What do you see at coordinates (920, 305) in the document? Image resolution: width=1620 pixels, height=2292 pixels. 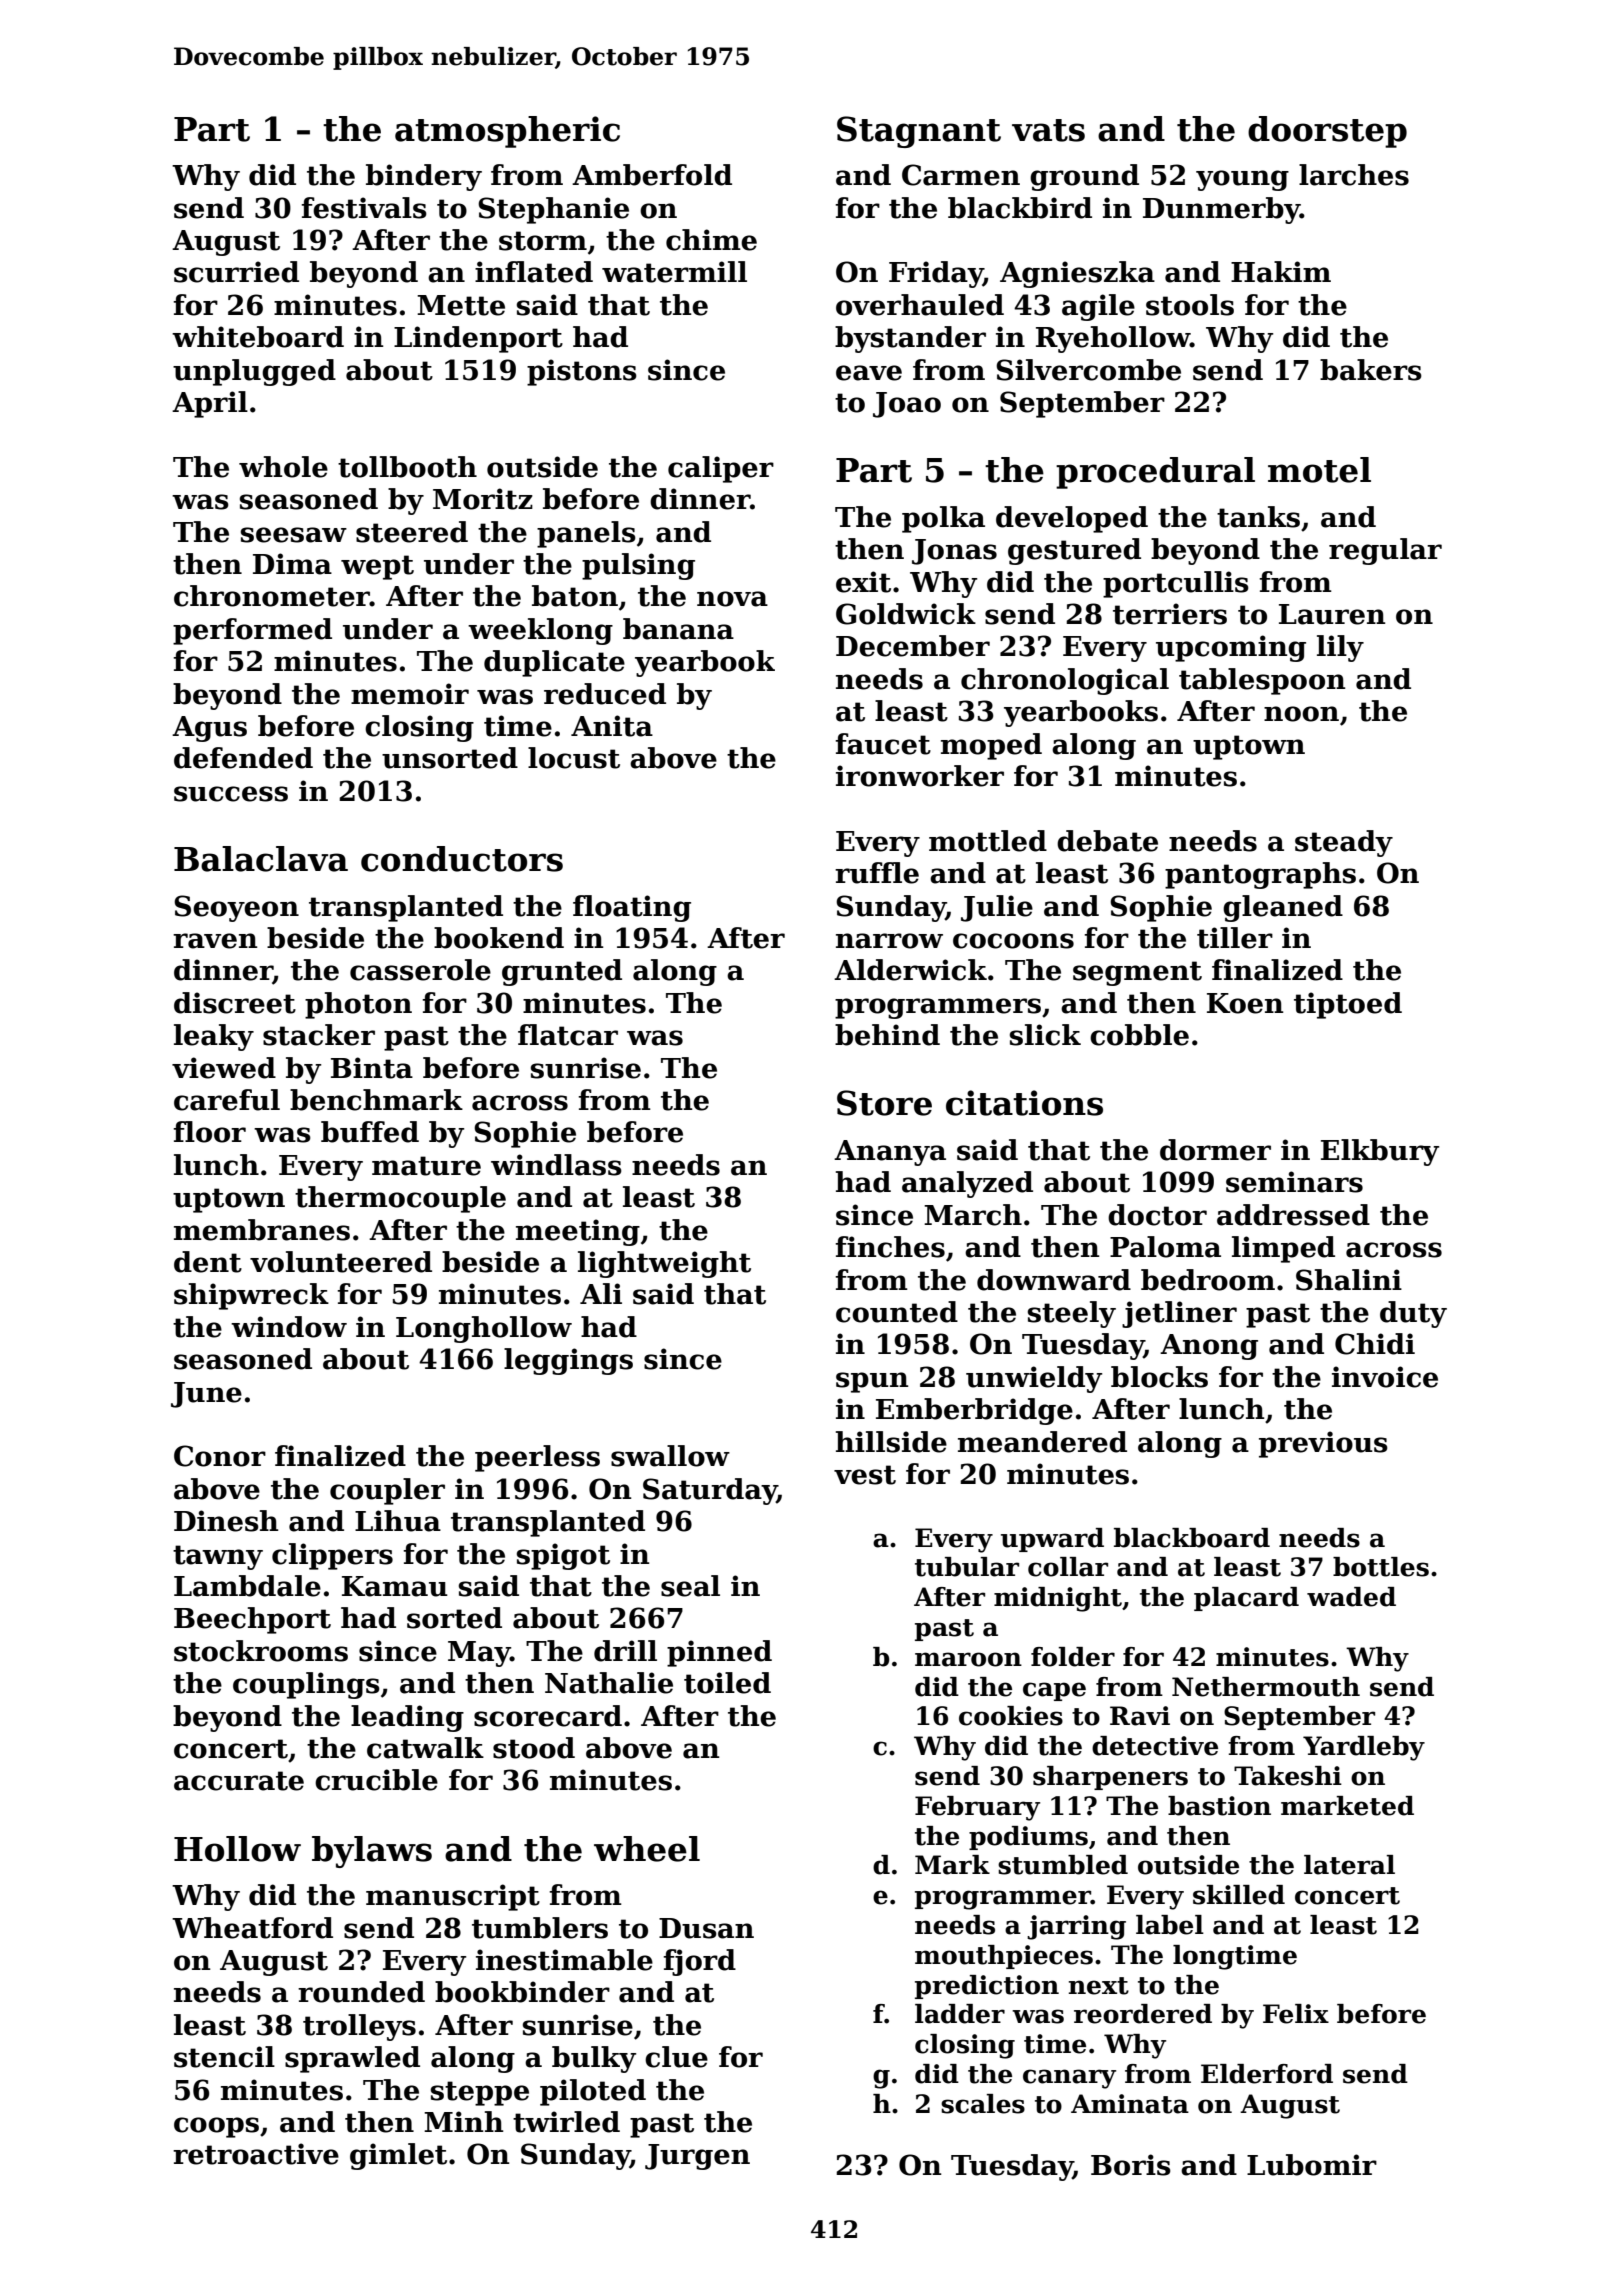 I see `overhauled` at bounding box center [920, 305].
